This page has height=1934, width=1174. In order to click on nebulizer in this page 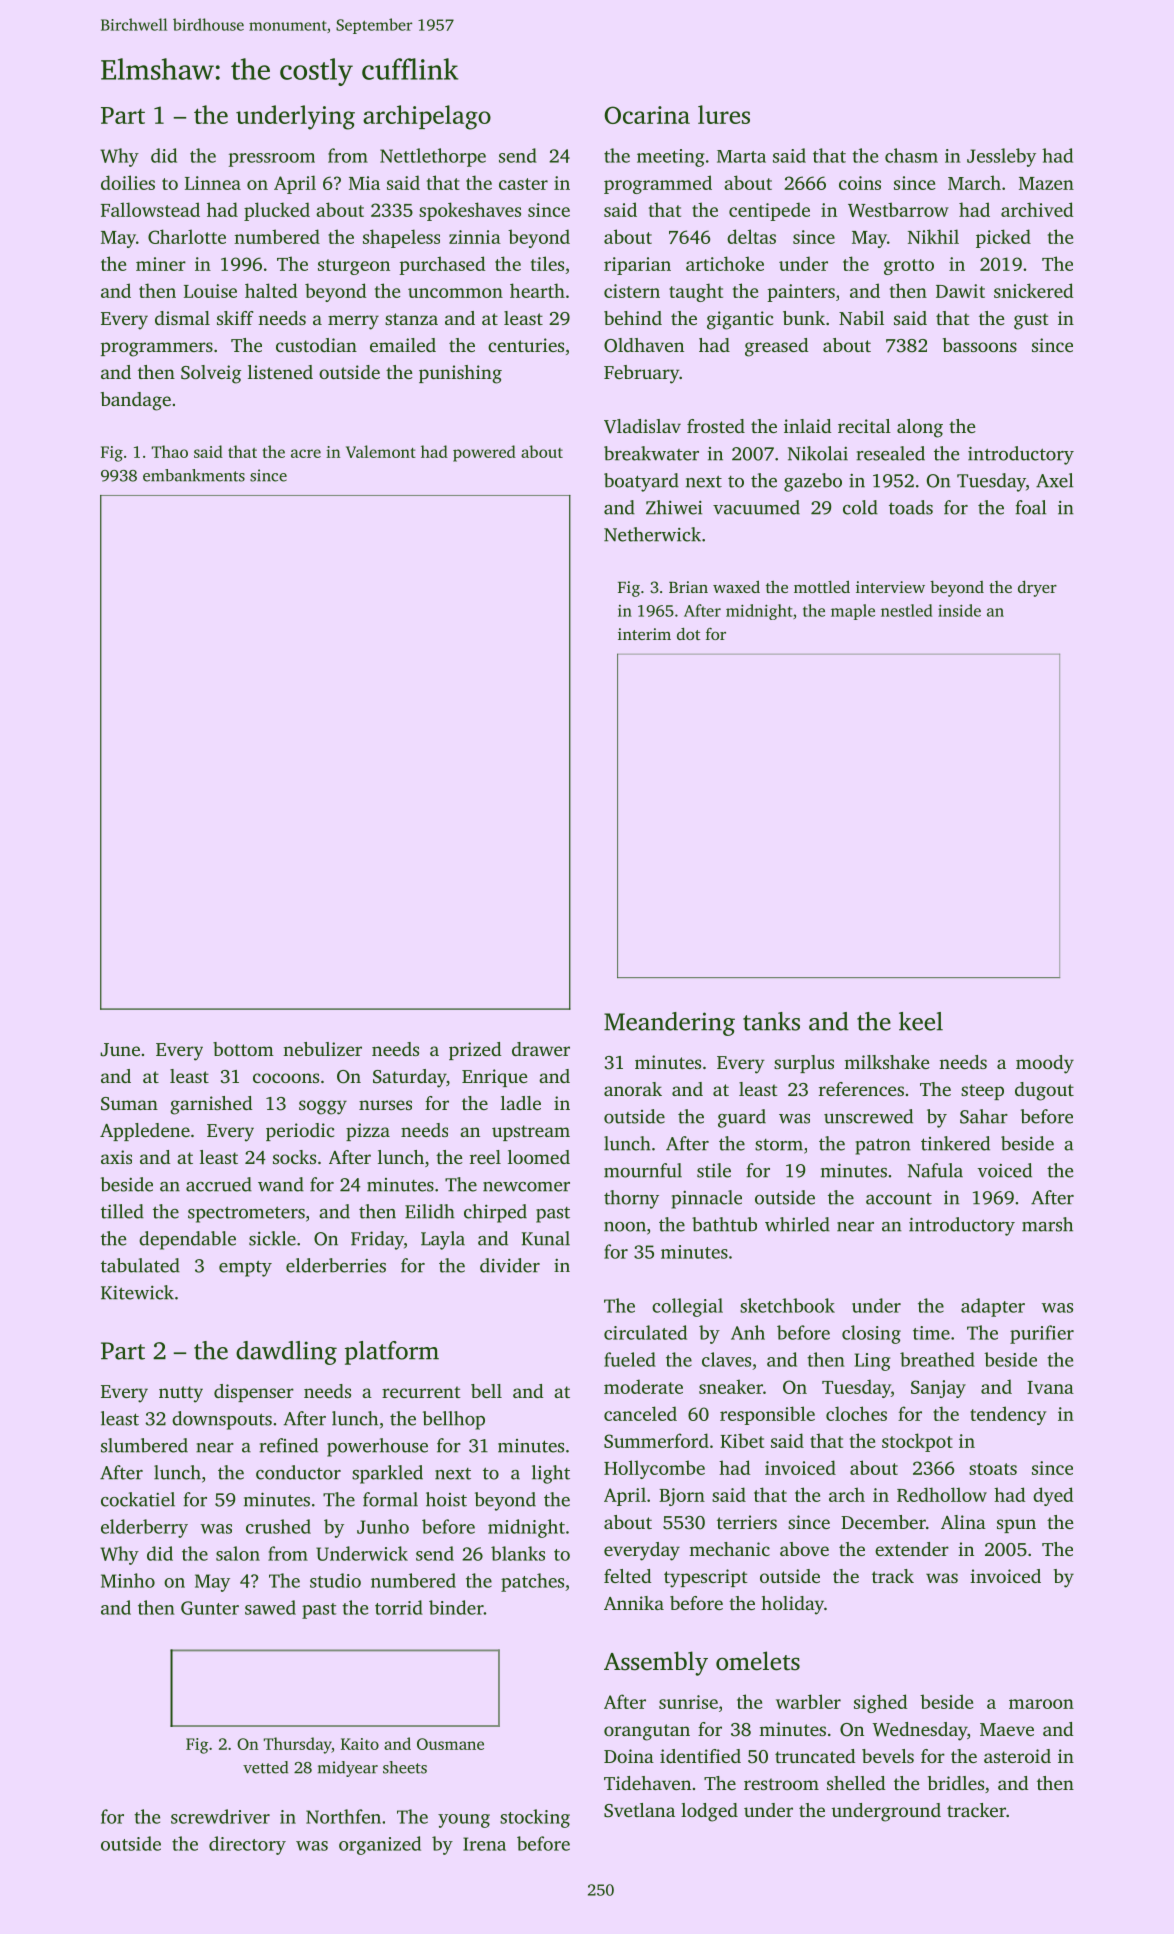, I will do `click(322, 1049)`.
